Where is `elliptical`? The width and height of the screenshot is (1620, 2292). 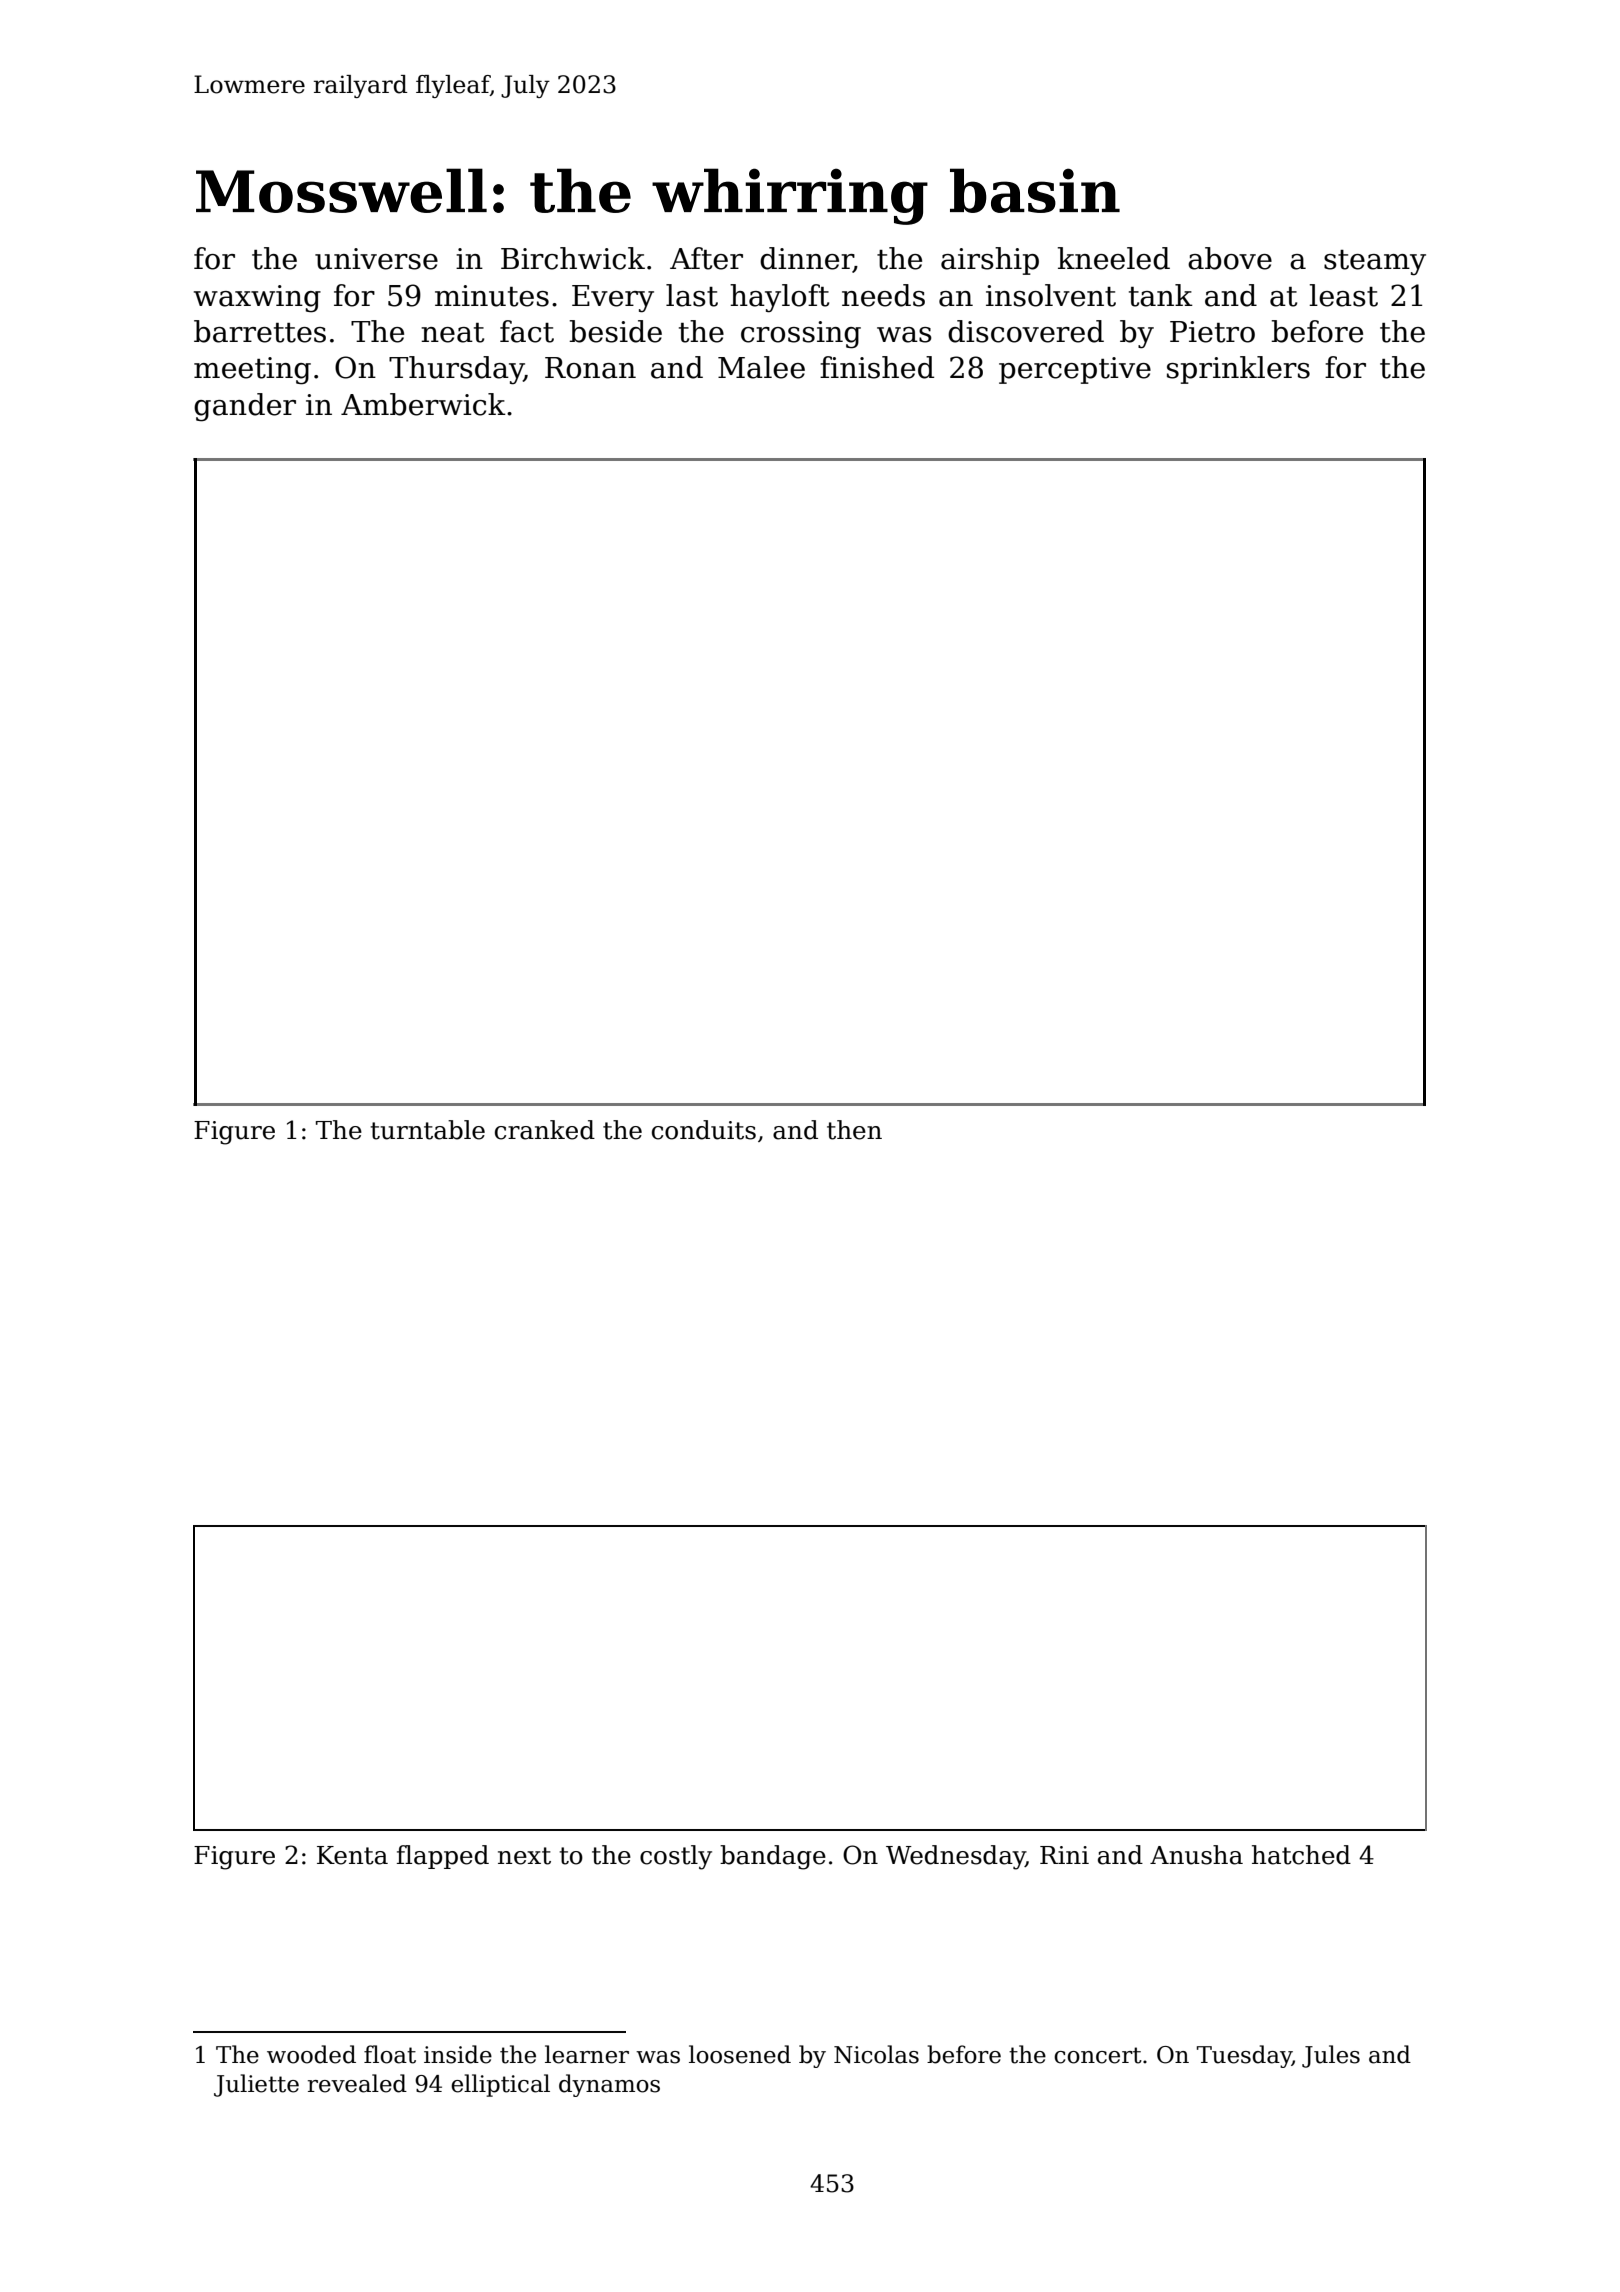
elliptical is located at coordinates (500, 2085).
